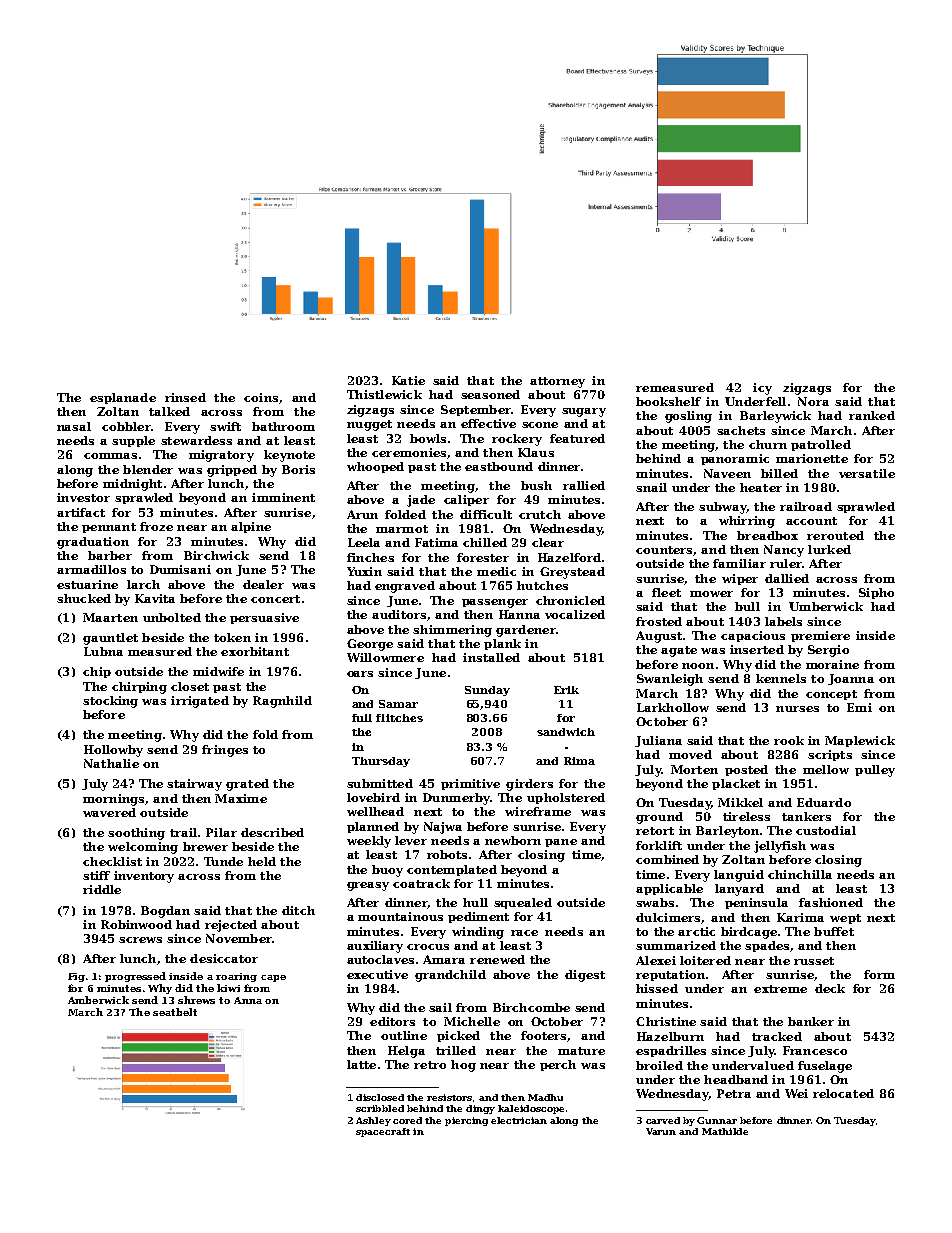 The height and width of the screenshot is (1233, 952). What do you see at coordinates (407, 1120) in the screenshot?
I see `cored` at bounding box center [407, 1120].
